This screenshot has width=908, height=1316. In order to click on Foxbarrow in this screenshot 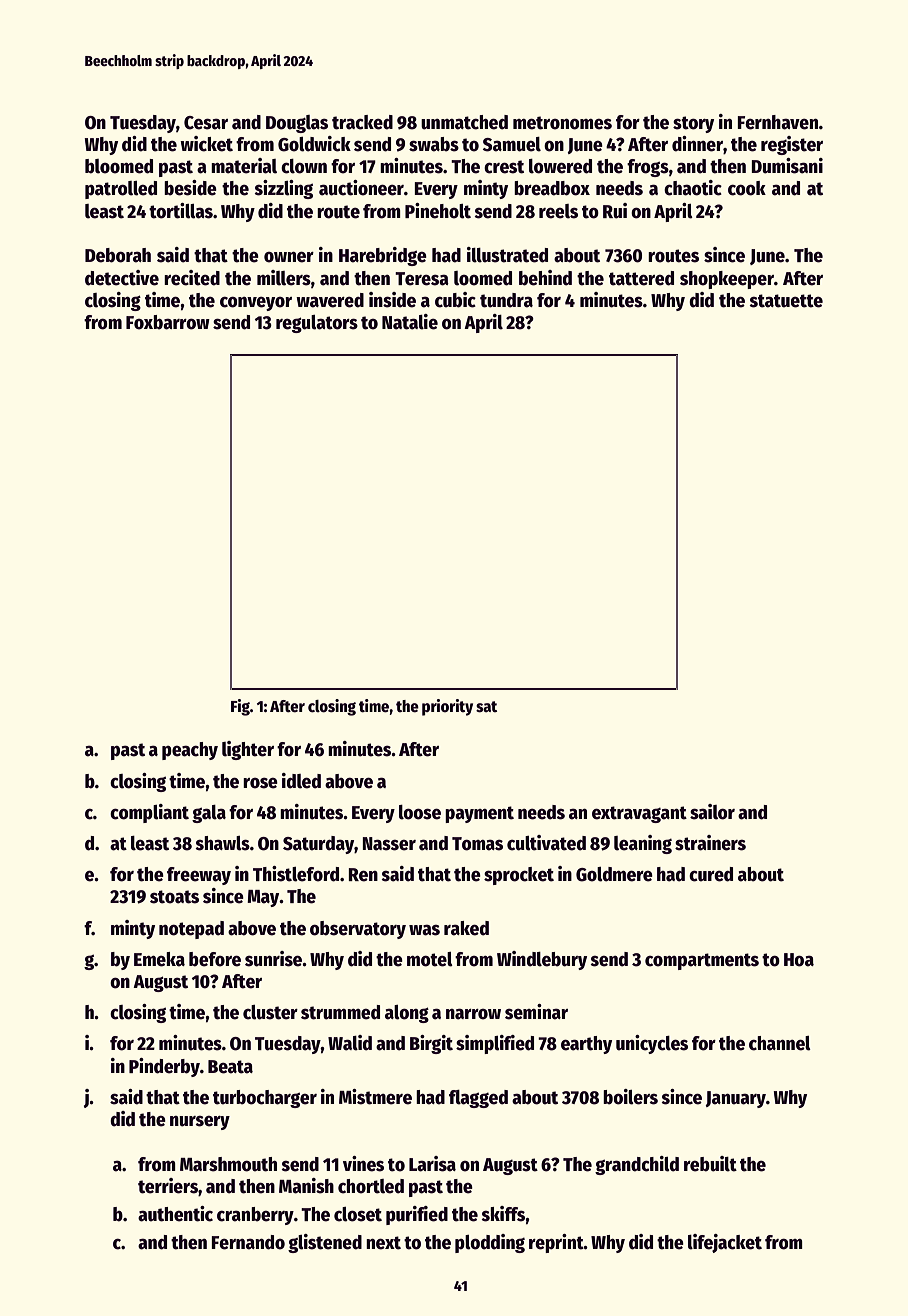, I will do `click(168, 322)`.
